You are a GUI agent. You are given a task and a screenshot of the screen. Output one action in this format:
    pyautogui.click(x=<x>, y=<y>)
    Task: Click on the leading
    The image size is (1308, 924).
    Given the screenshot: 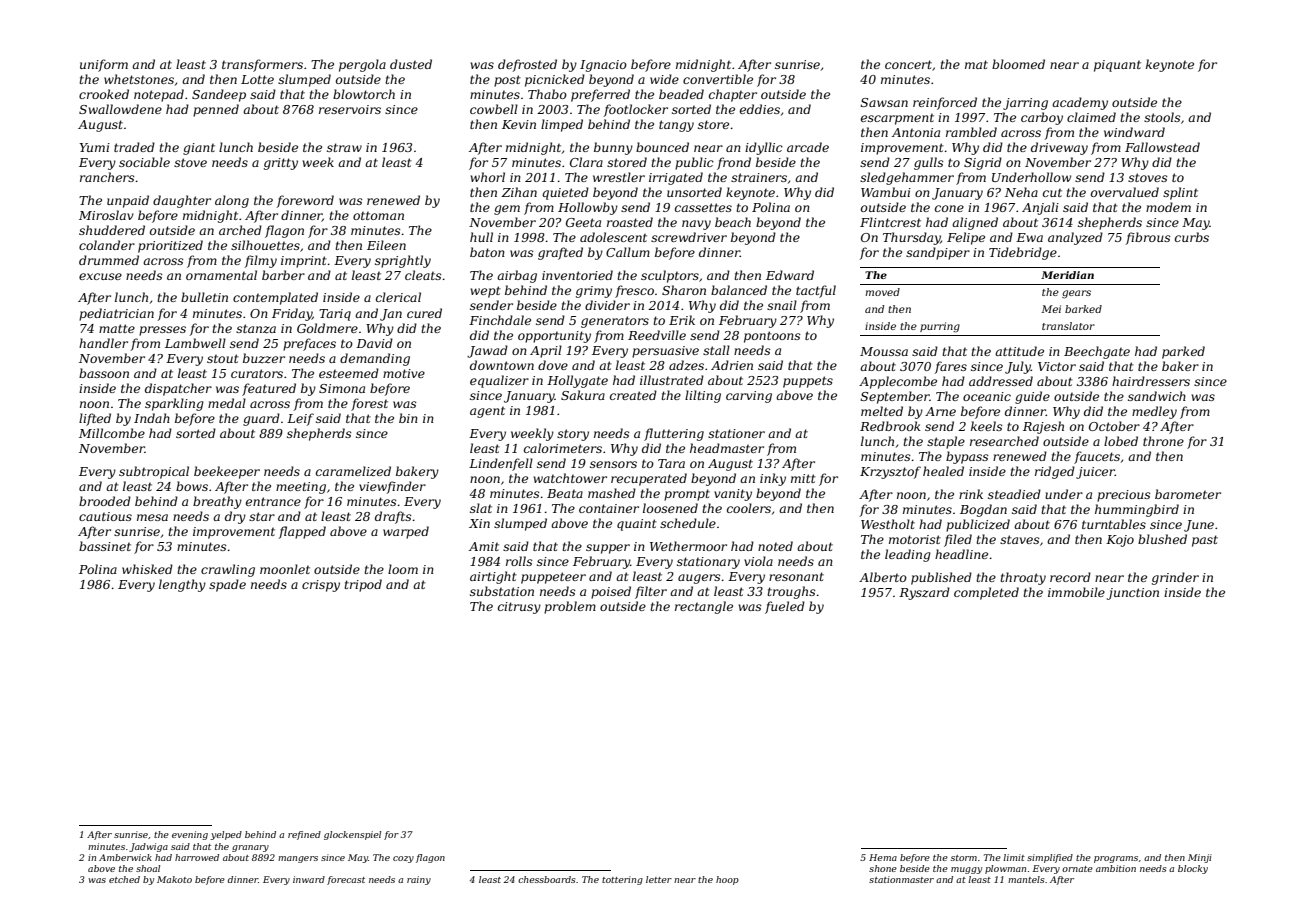 What is the action you would take?
    pyautogui.click(x=908, y=555)
